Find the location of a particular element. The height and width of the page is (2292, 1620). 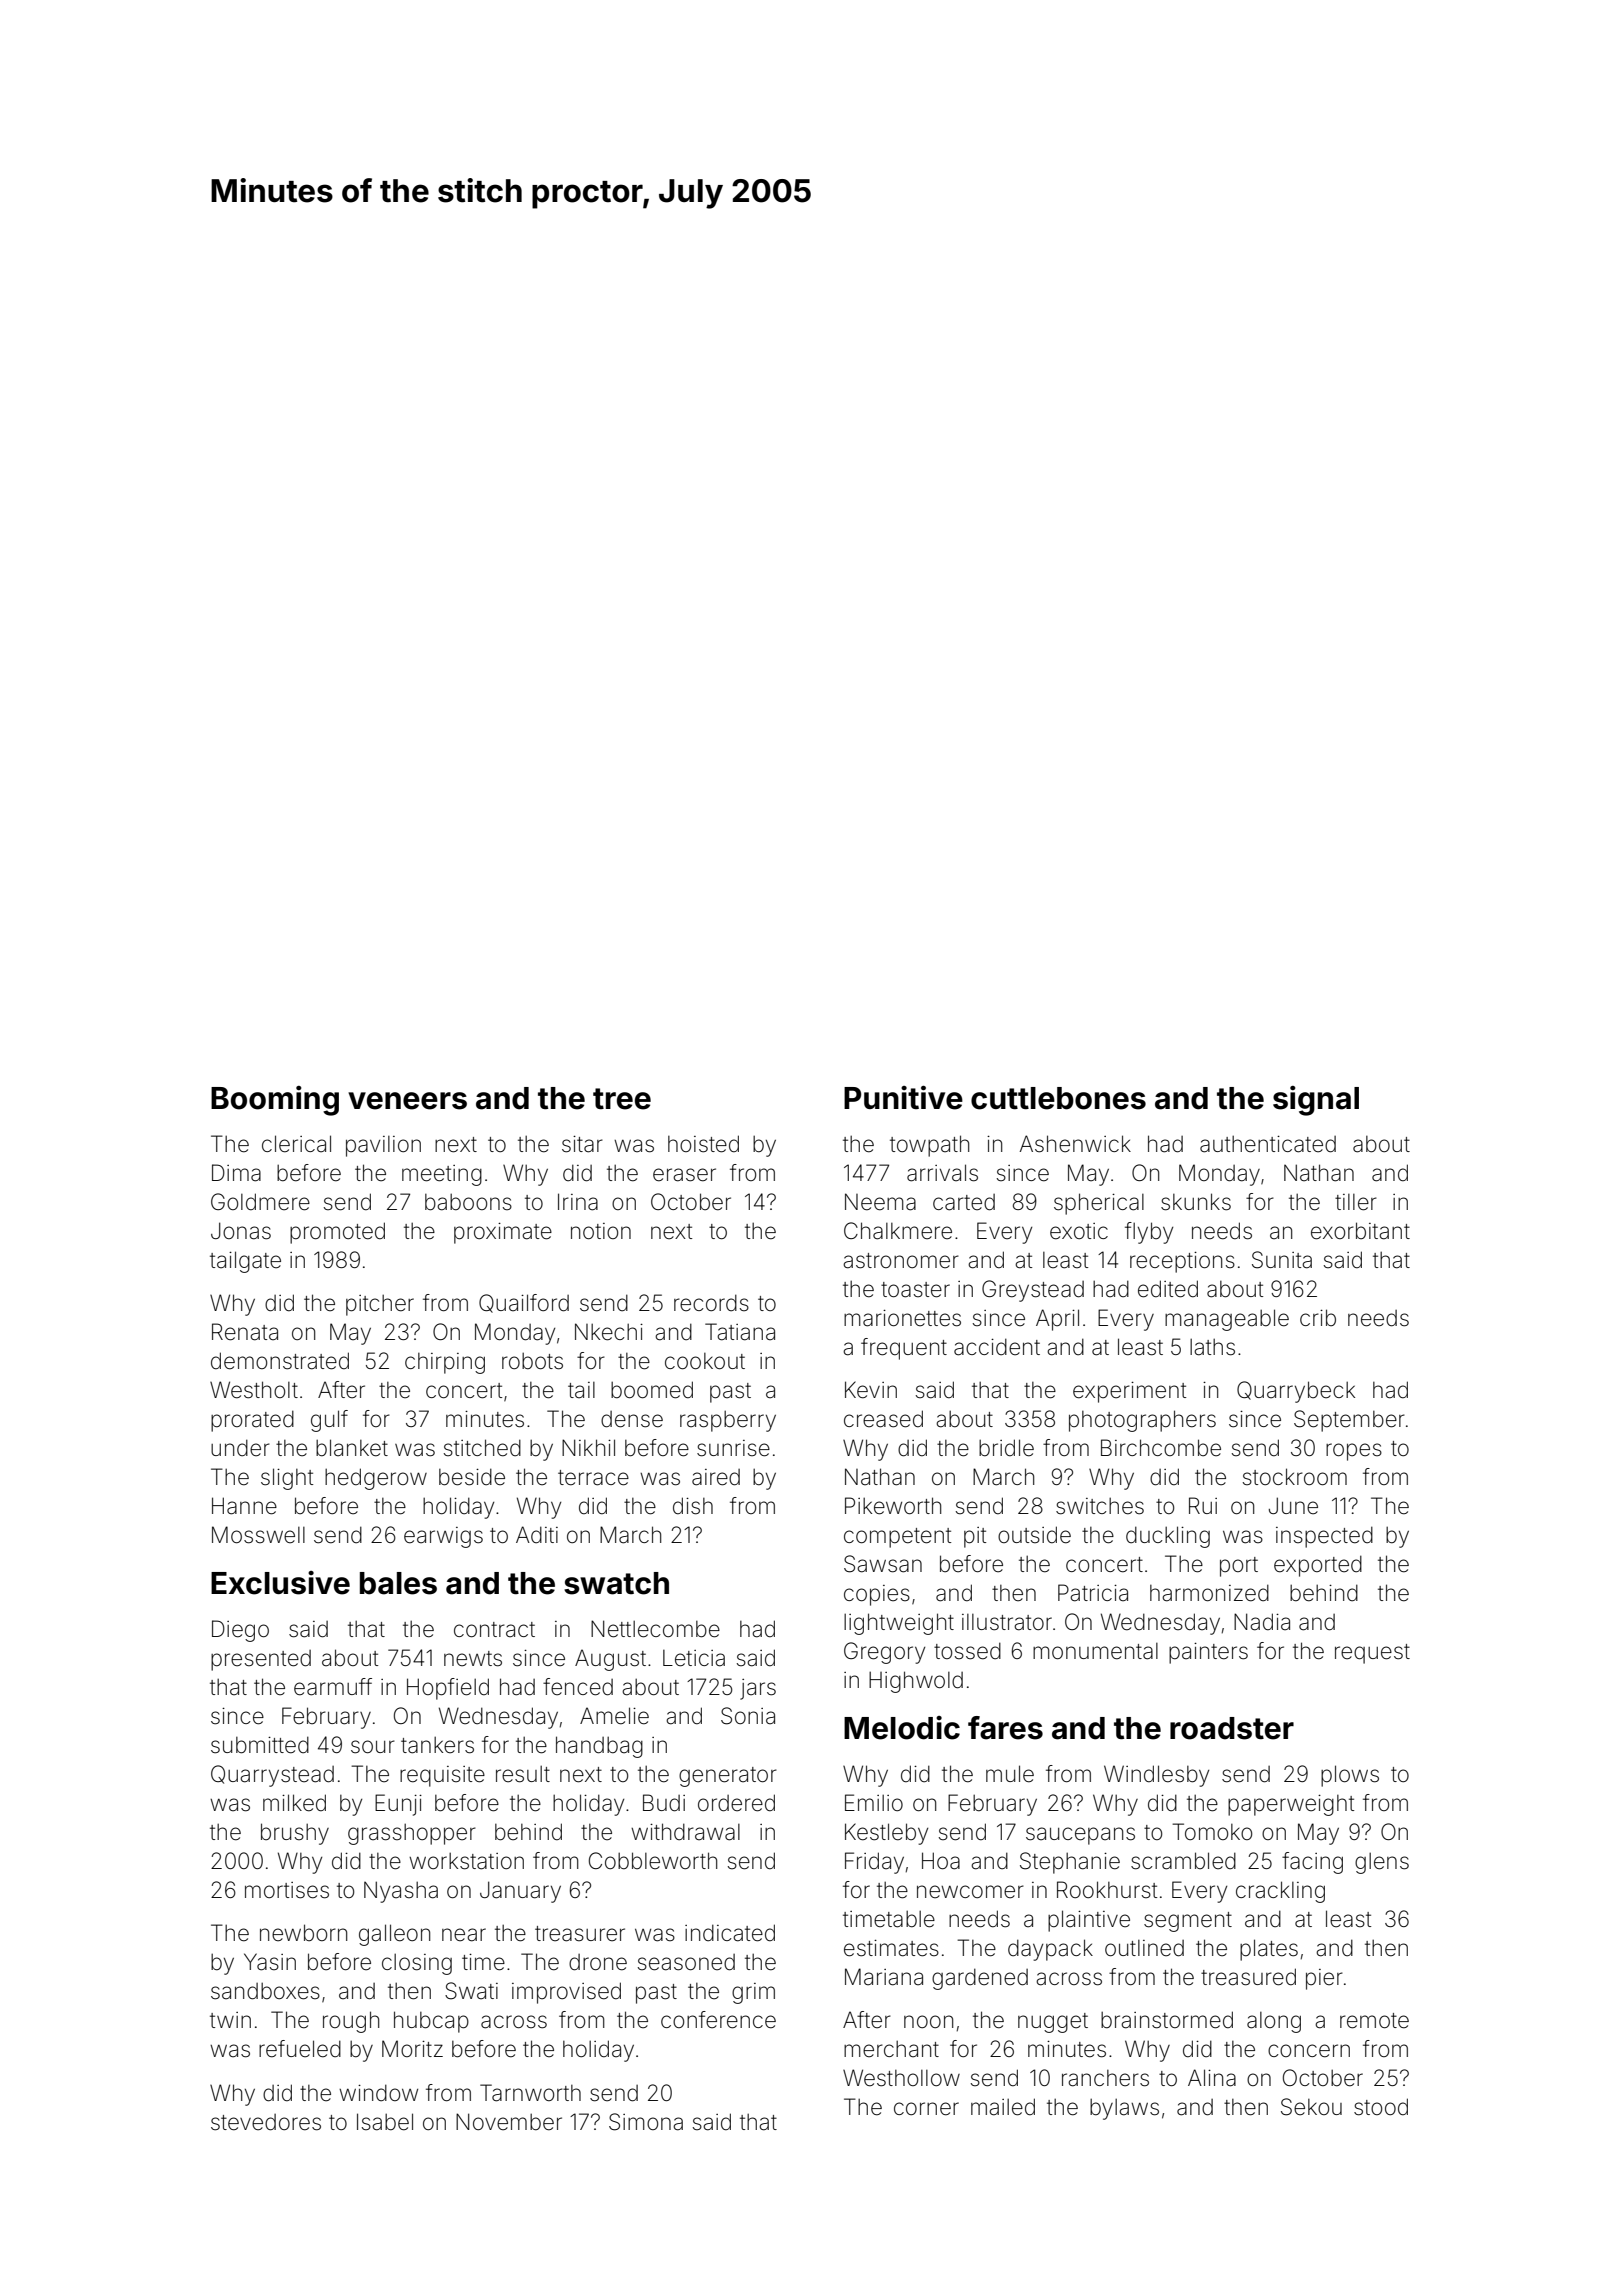

prorated is located at coordinates (252, 1421).
